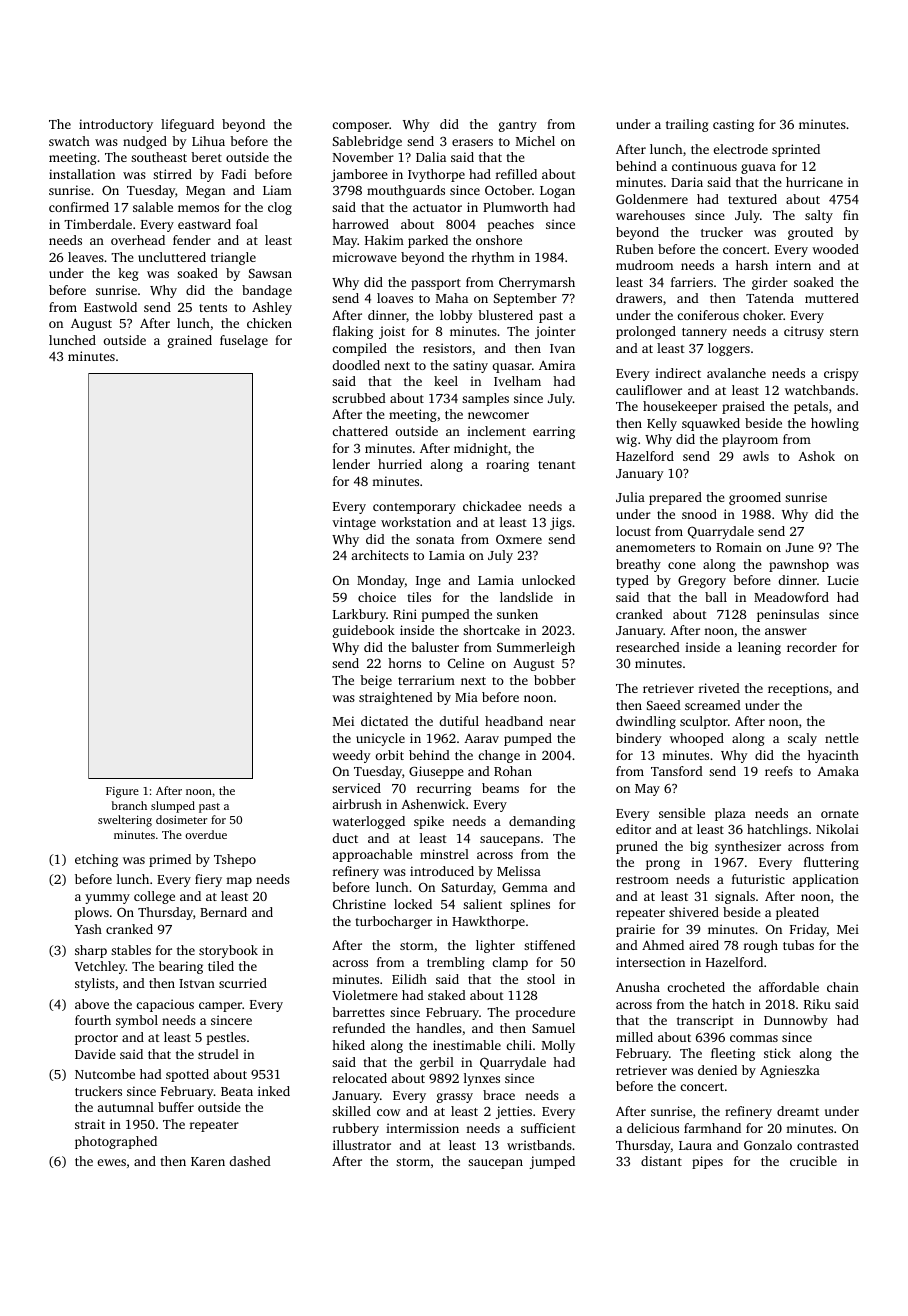  What do you see at coordinates (354, 523) in the document?
I see `vintage` at bounding box center [354, 523].
